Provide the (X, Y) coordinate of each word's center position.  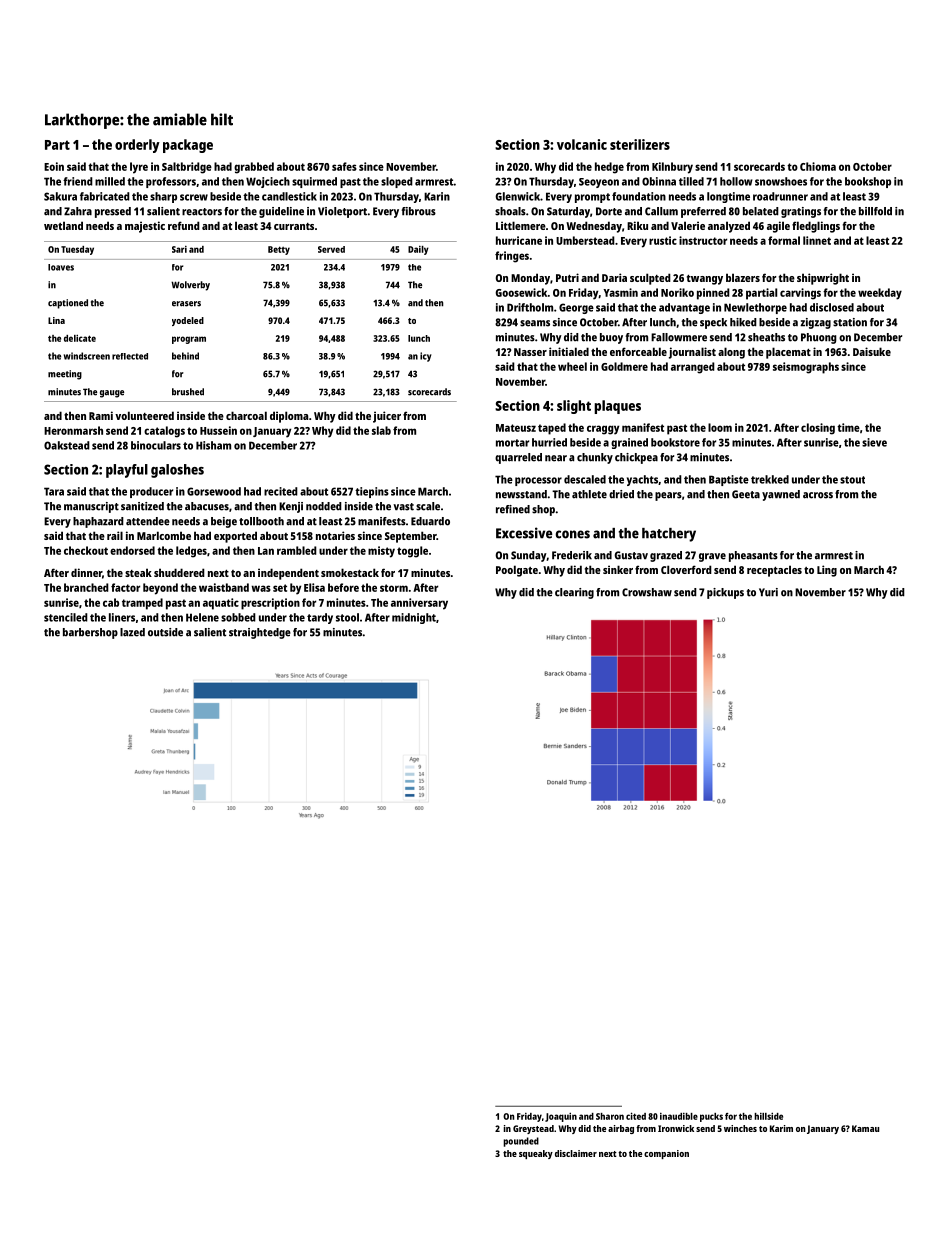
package (188, 146)
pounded (521, 1142)
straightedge (260, 633)
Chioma (818, 166)
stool (347, 617)
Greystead (533, 1129)
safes (344, 166)
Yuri (768, 592)
